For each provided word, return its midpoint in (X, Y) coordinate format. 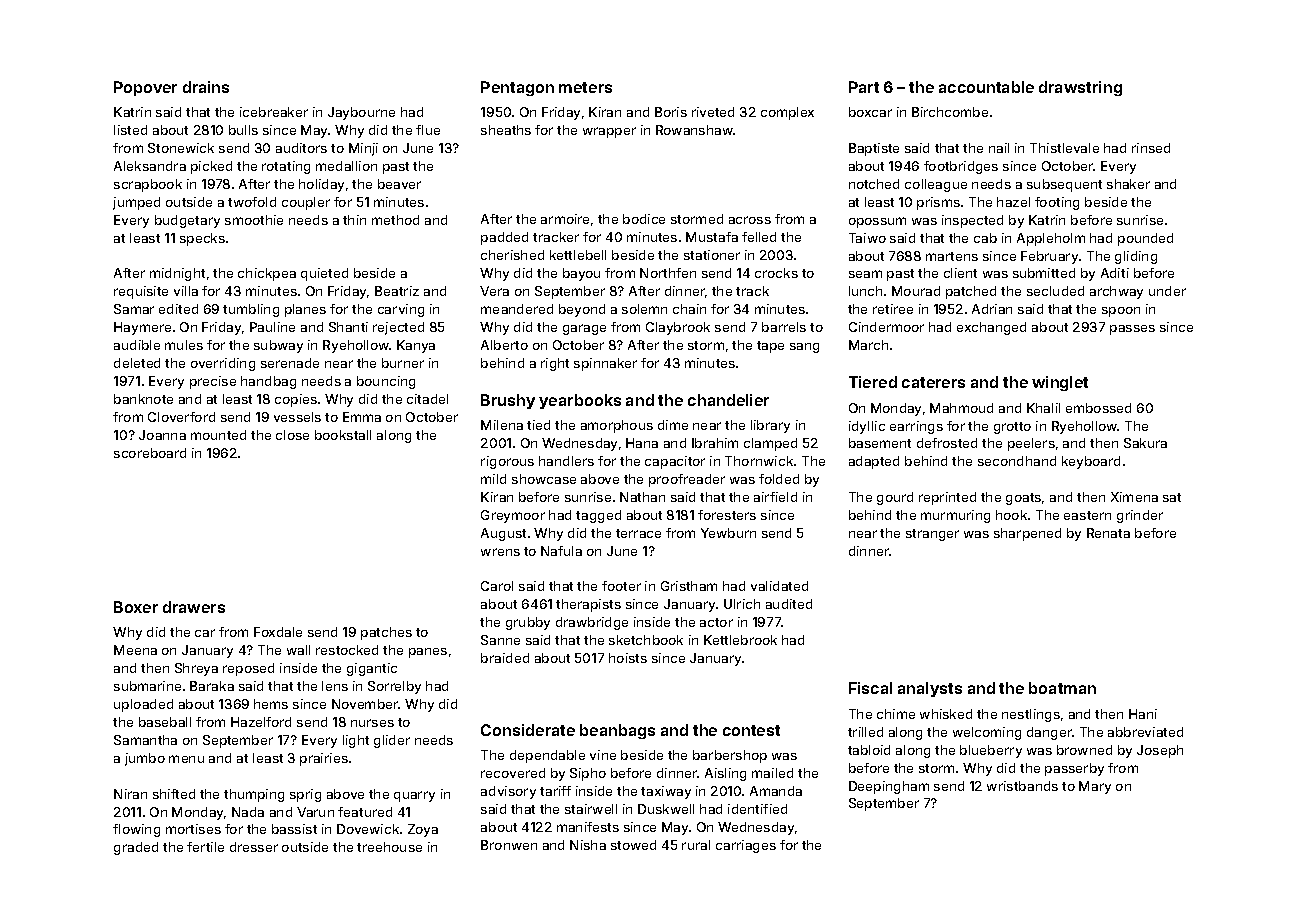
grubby (528, 623)
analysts (930, 689)
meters (585, 87)
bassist (294, 829)
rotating (286, 167)
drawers (194, 607)
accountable (986, 87)
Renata (1108, 533)
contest (751, 730)
